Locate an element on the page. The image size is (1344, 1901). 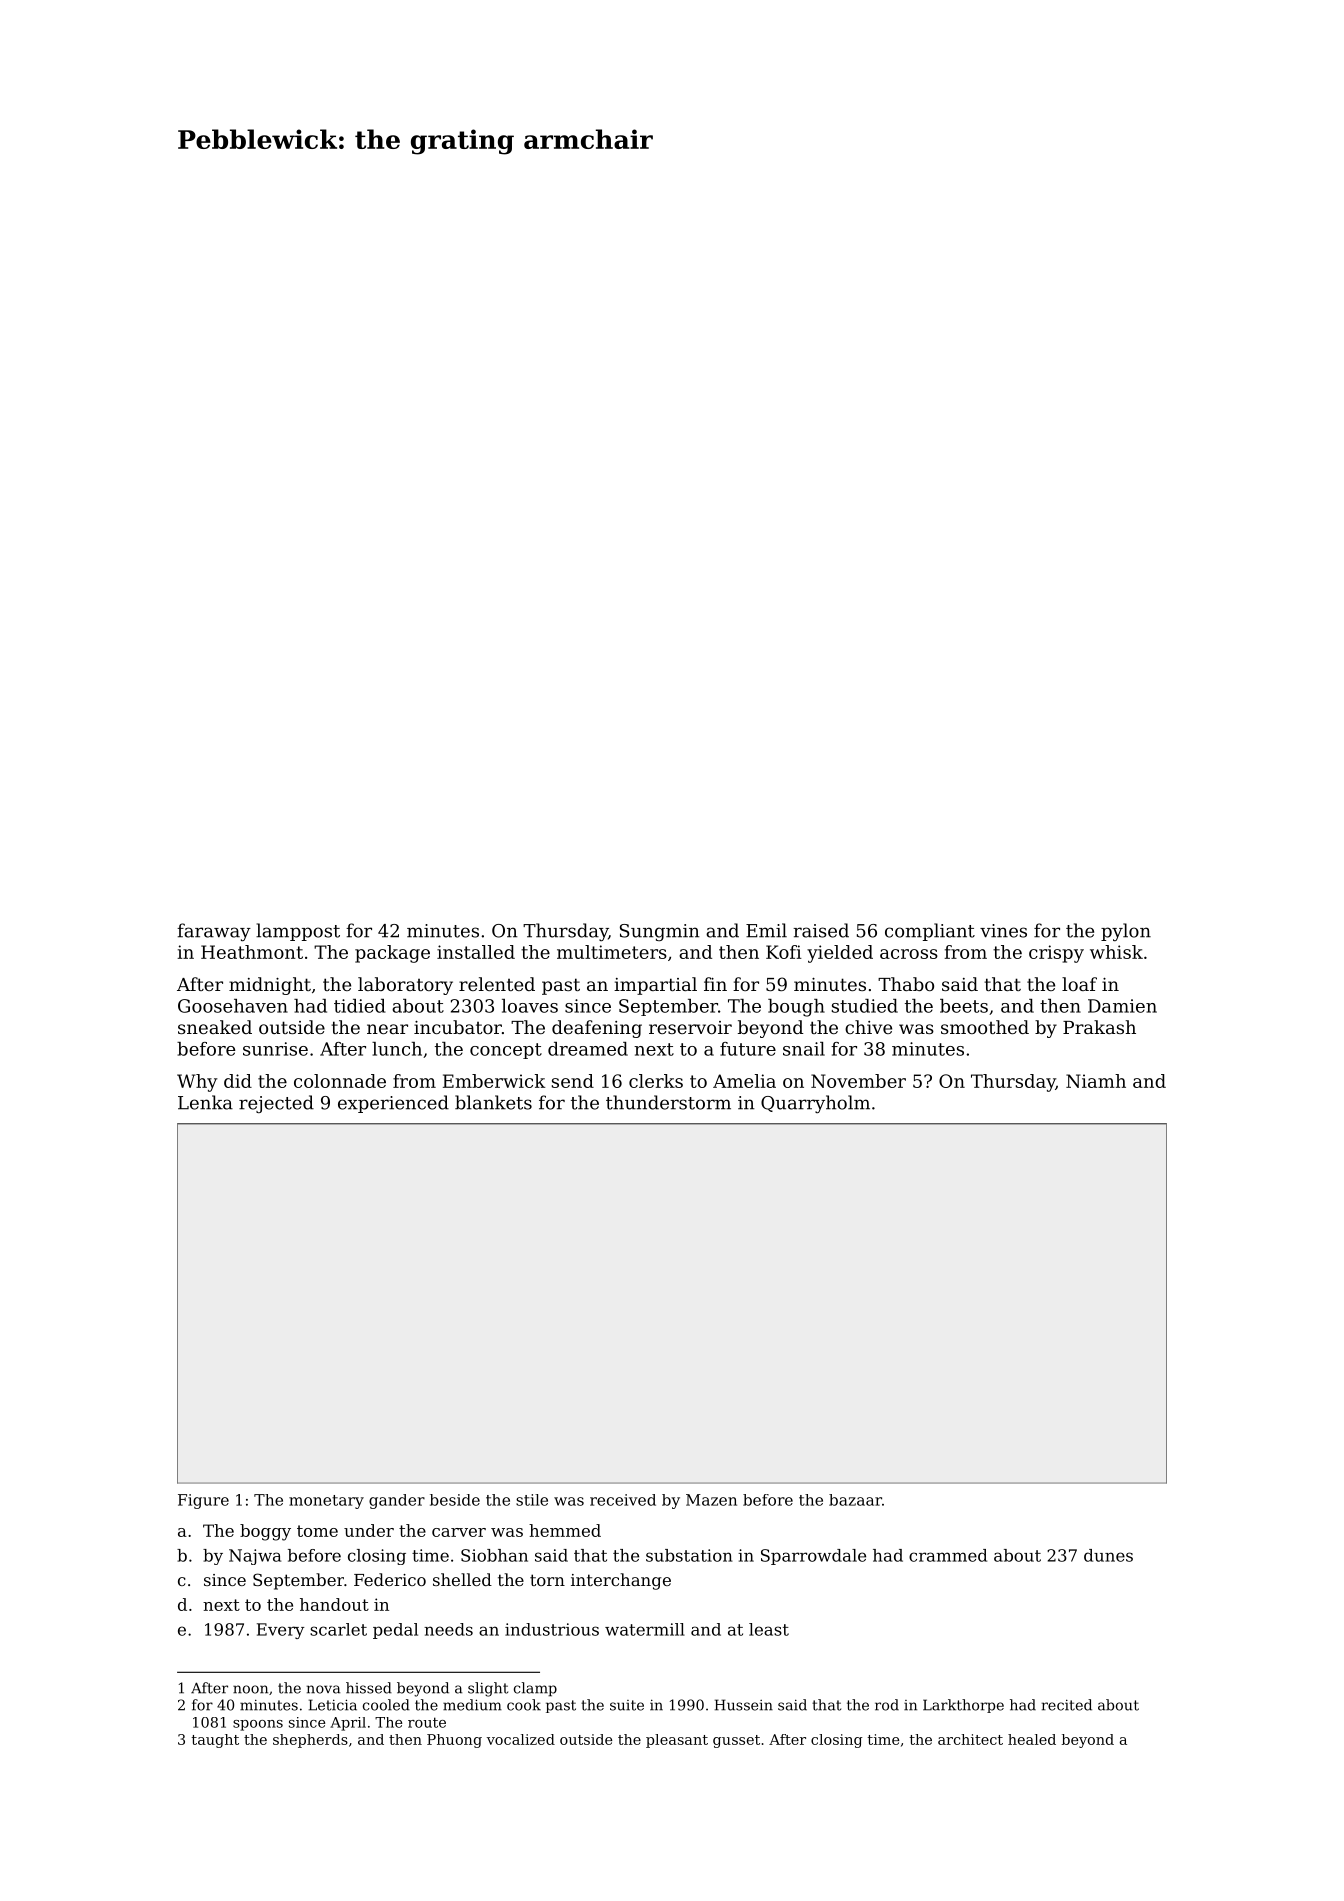
blankets is located at coordinates (493, 1102).
